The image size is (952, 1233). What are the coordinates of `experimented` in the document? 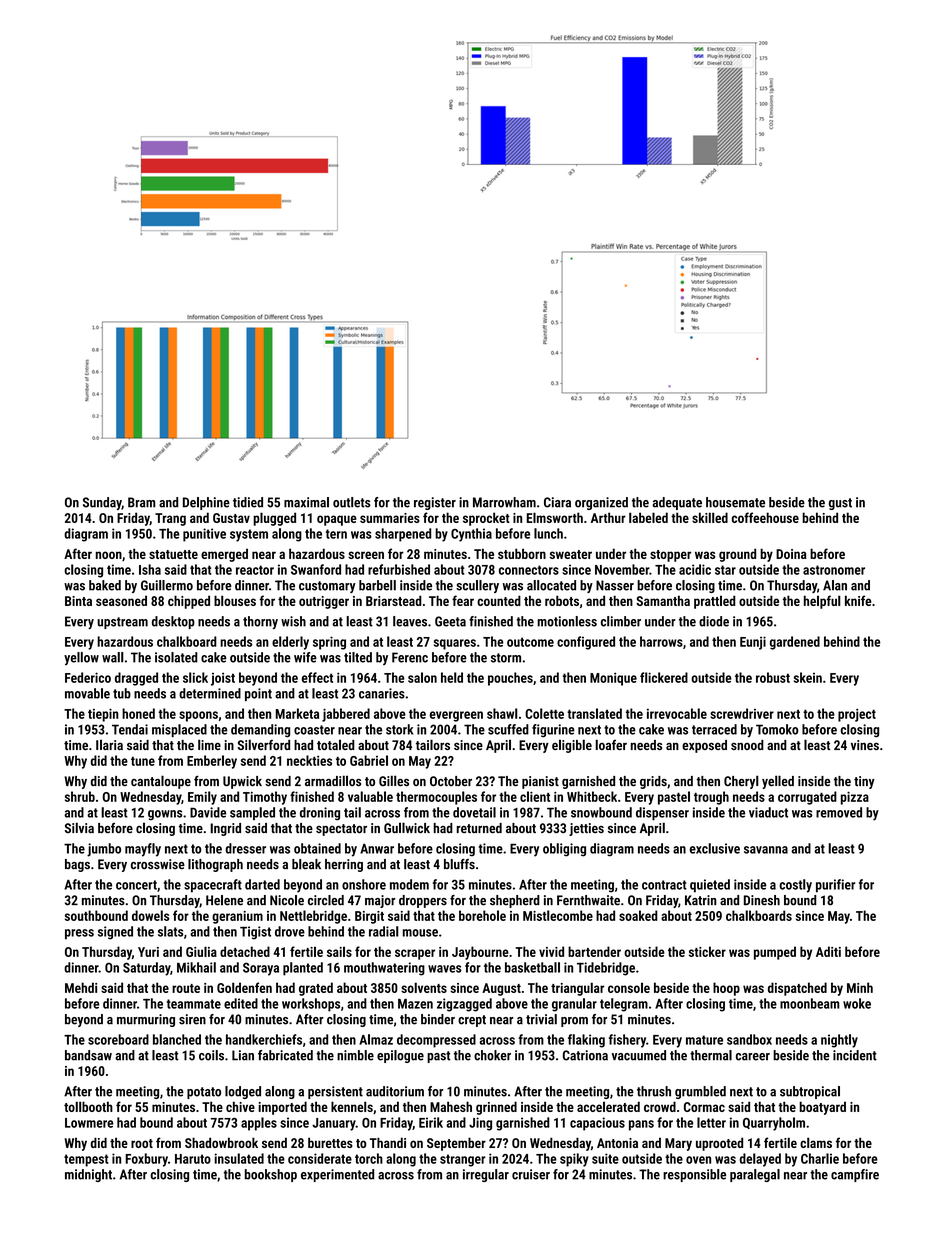 It's located at (337, 1175).
